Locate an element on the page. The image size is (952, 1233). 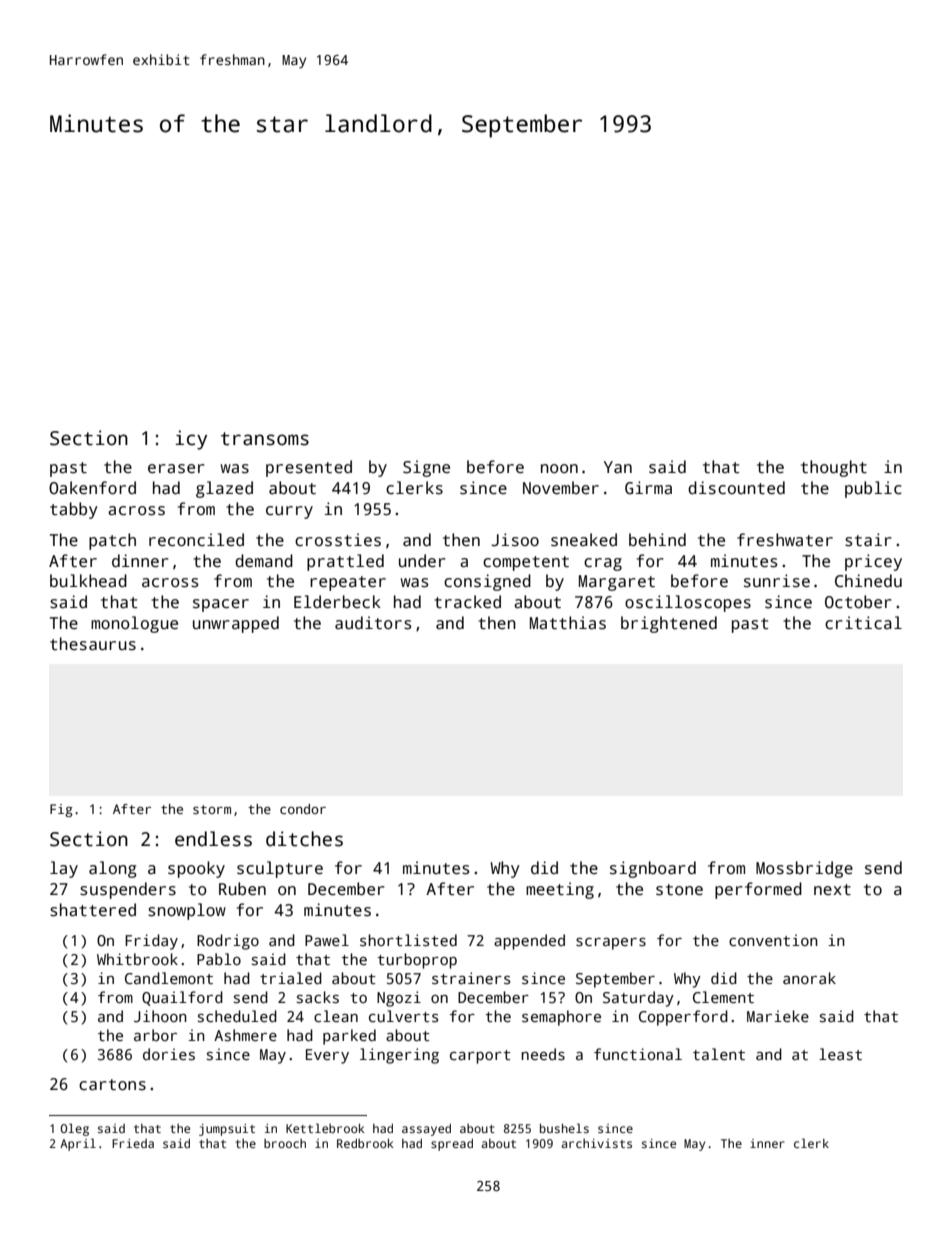
under is located at coordinates (422, 560).
